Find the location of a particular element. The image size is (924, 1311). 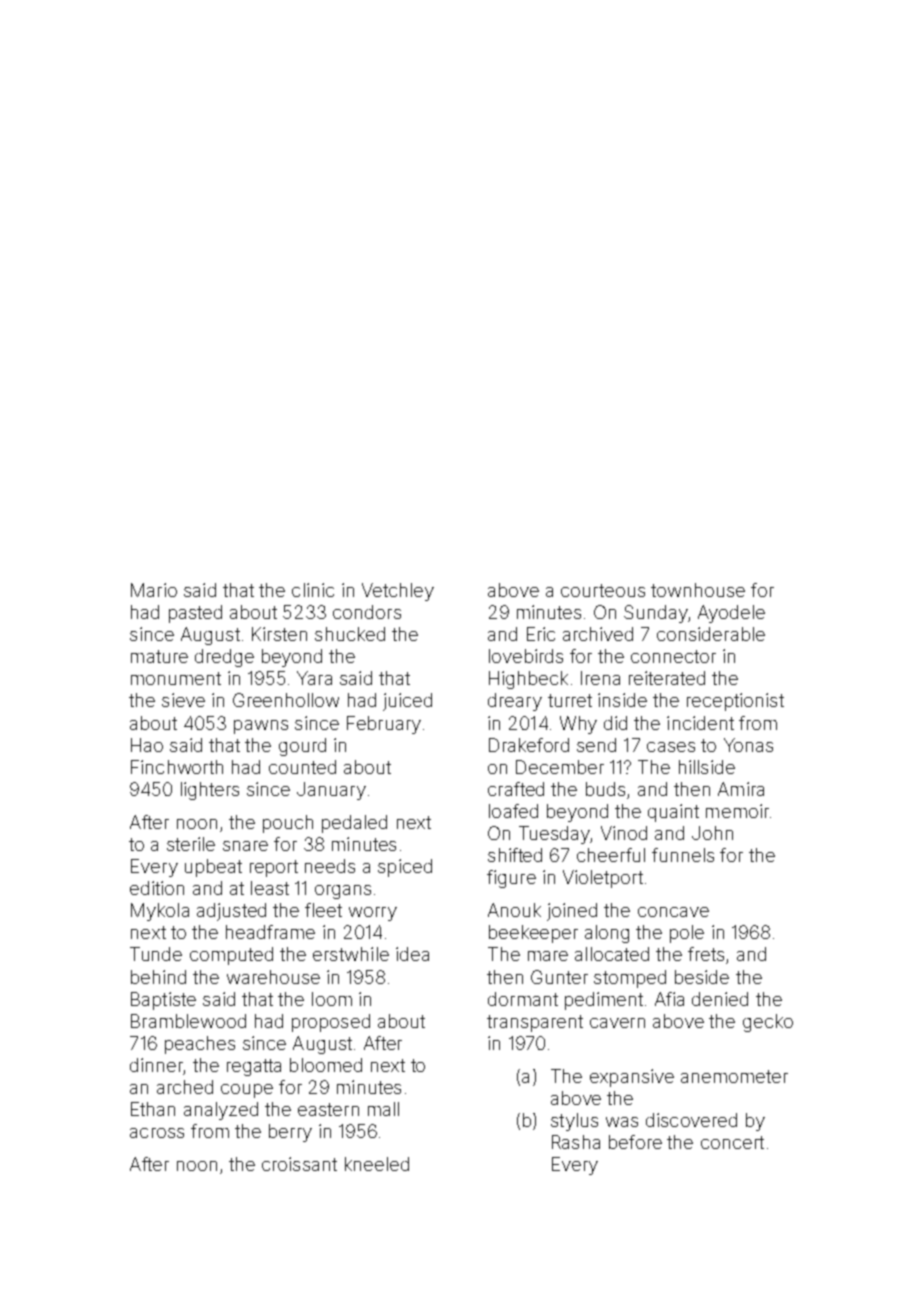

funnels is located at coordinates (683, 855).
